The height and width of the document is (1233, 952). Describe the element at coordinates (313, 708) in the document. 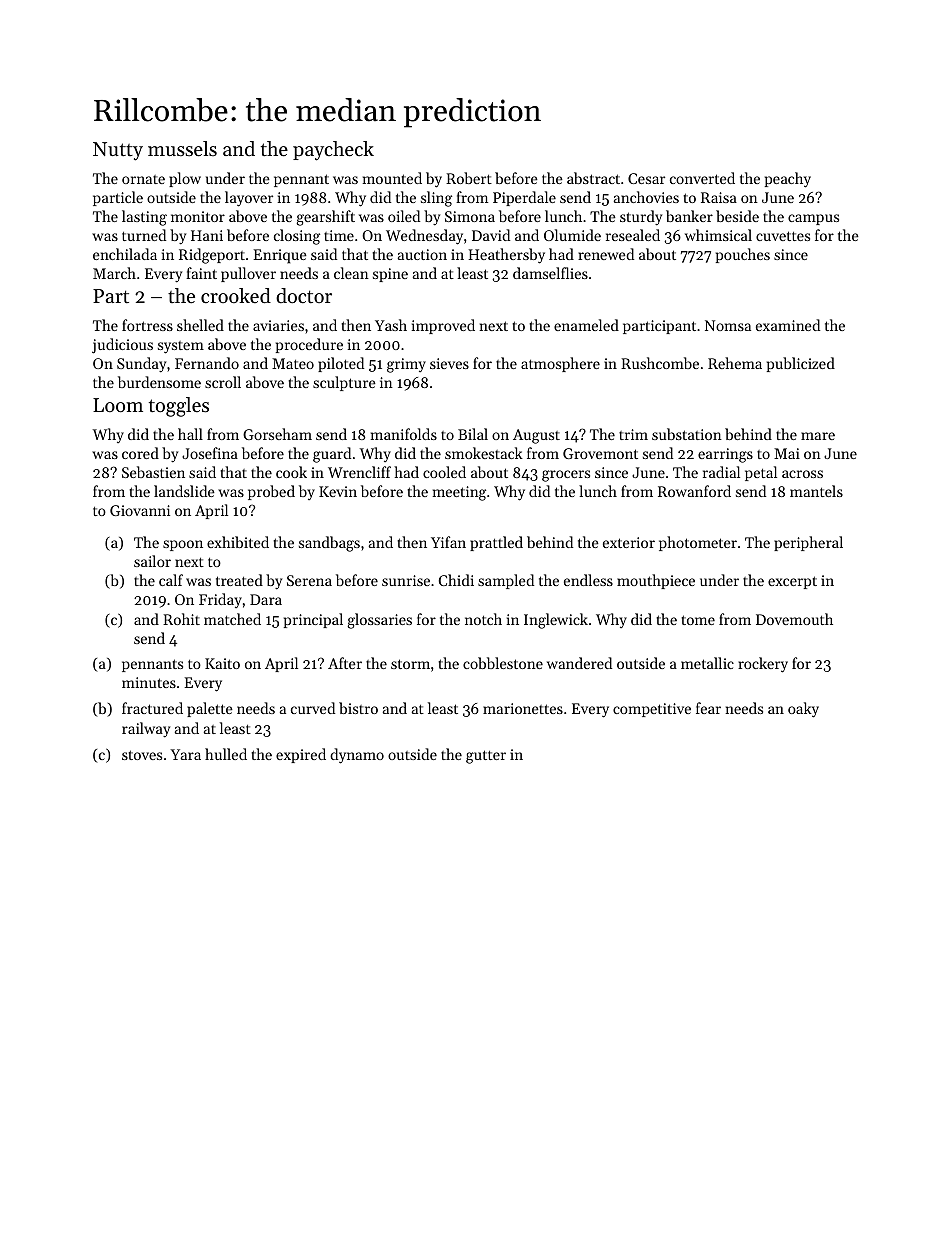

I see `curved` at that location.
